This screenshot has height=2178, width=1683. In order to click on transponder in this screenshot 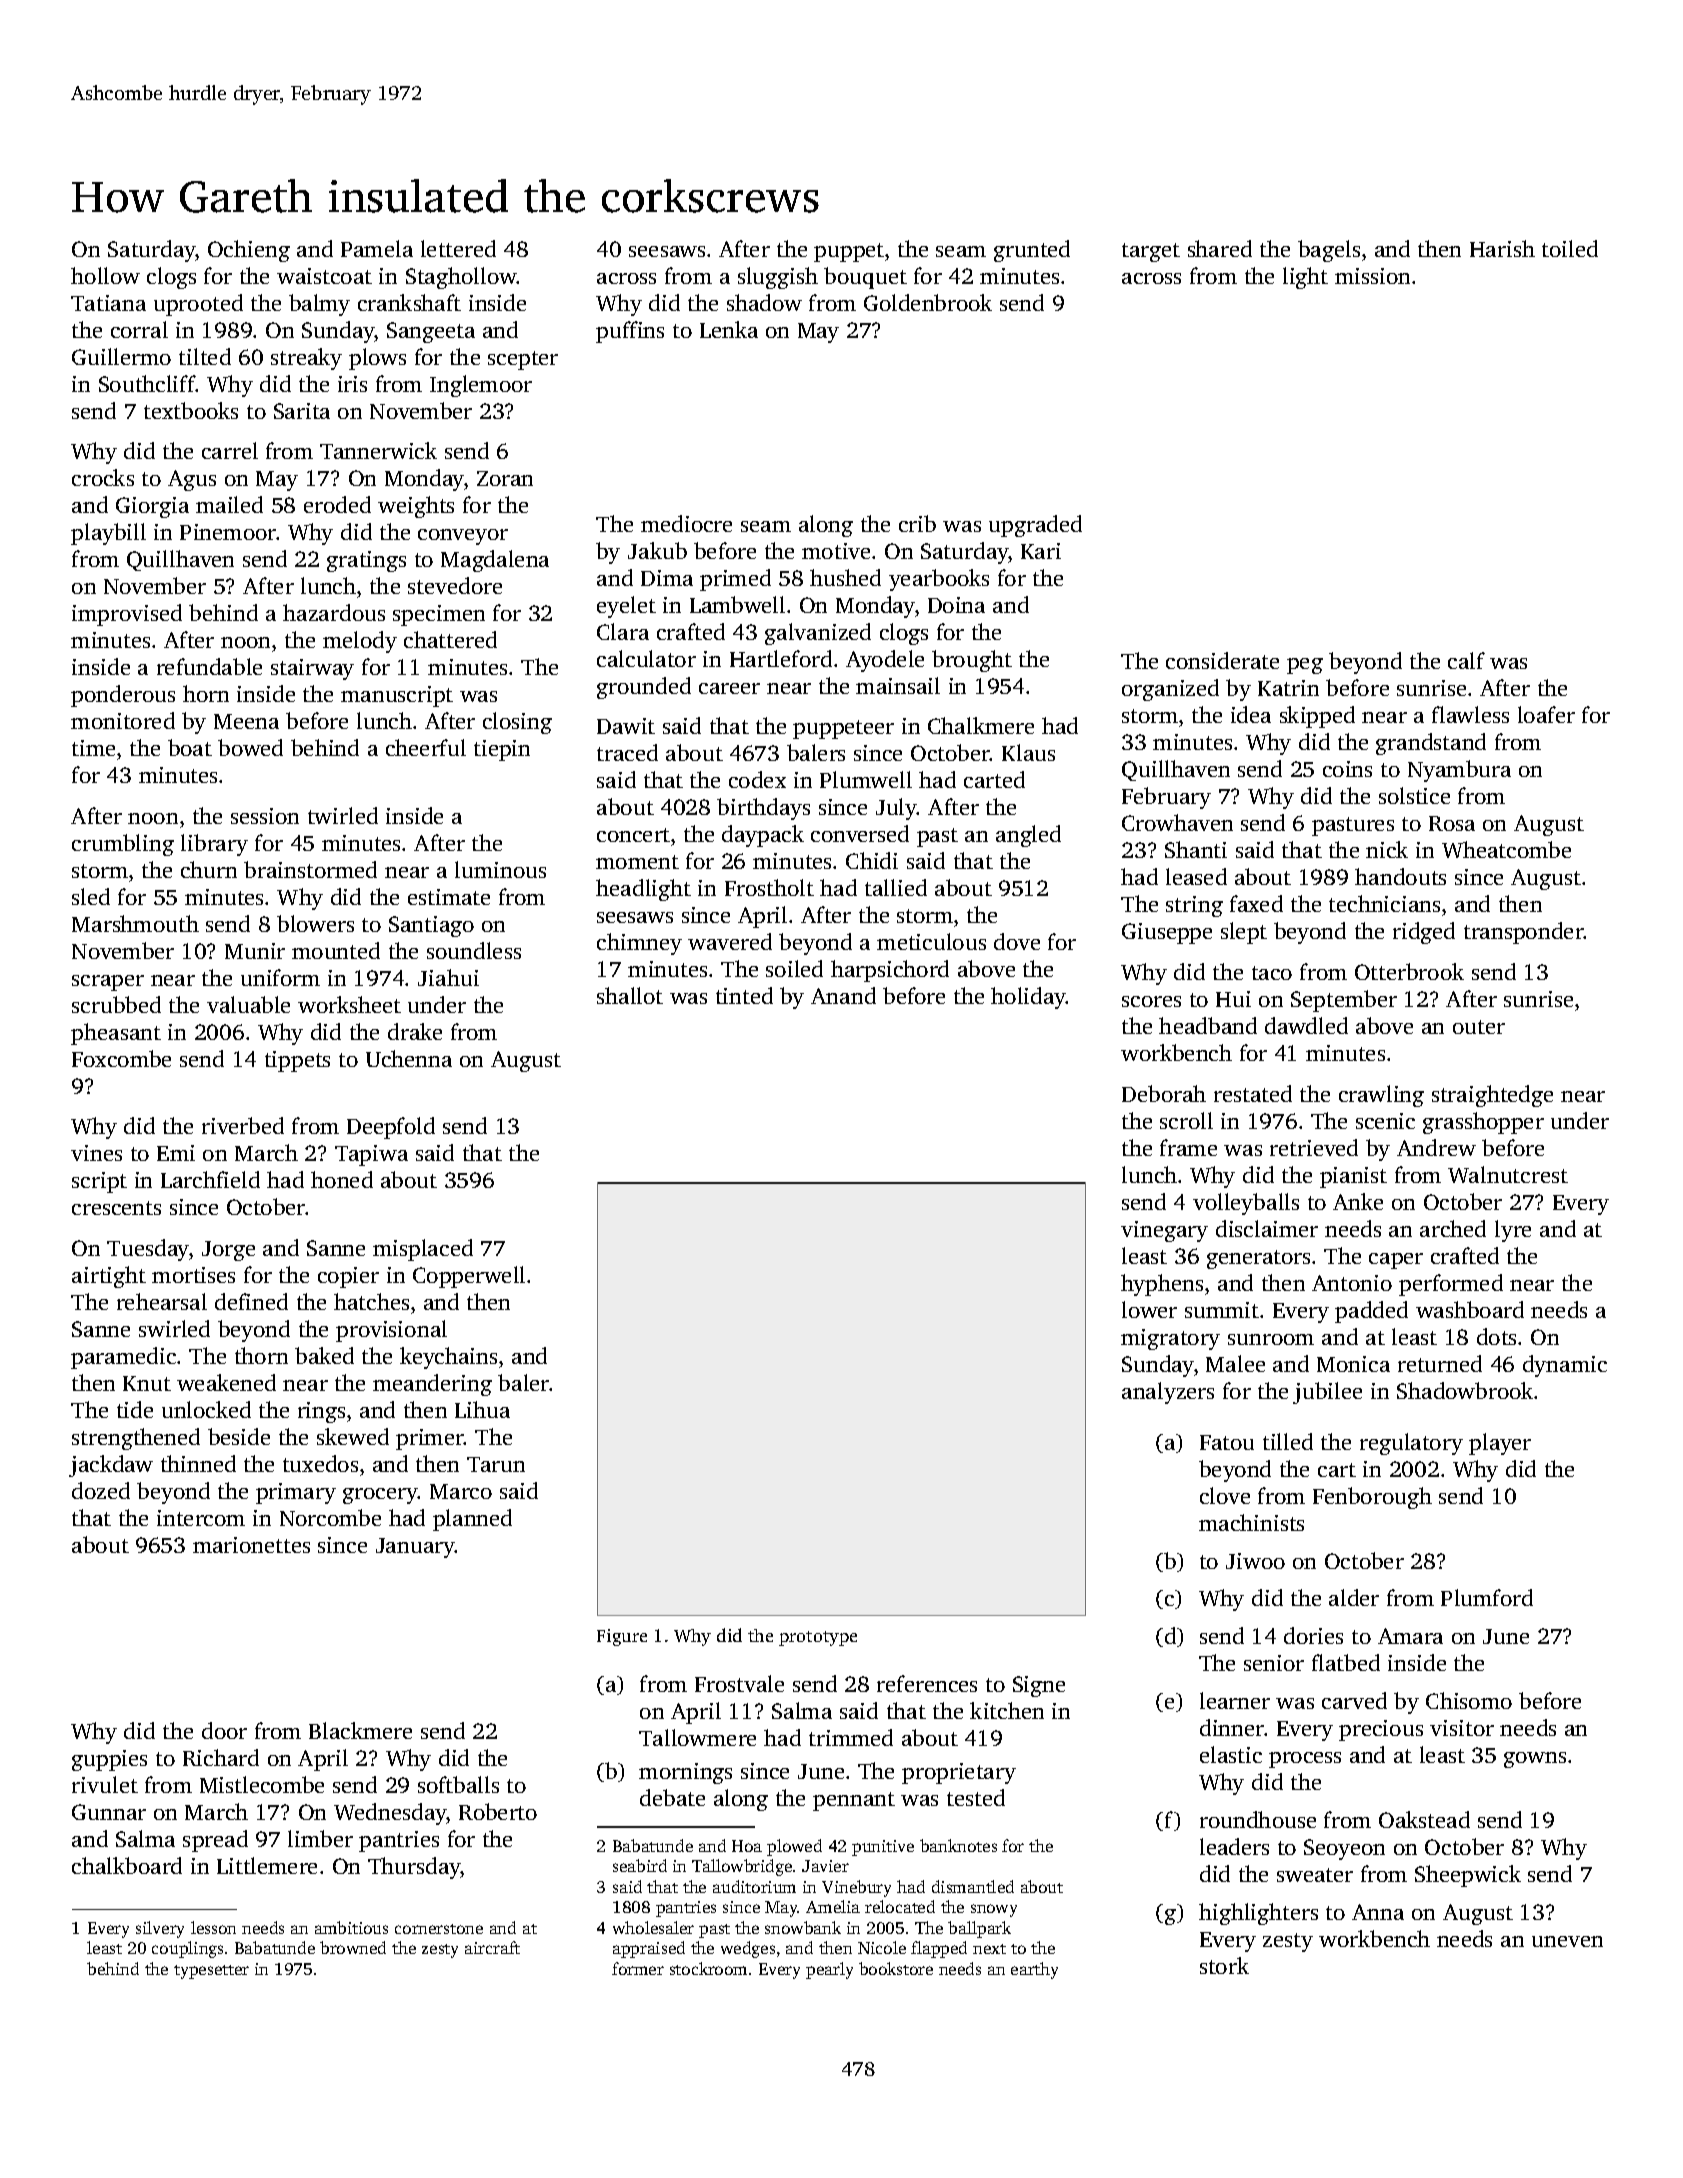, I will do `click(1524, 933)`.
